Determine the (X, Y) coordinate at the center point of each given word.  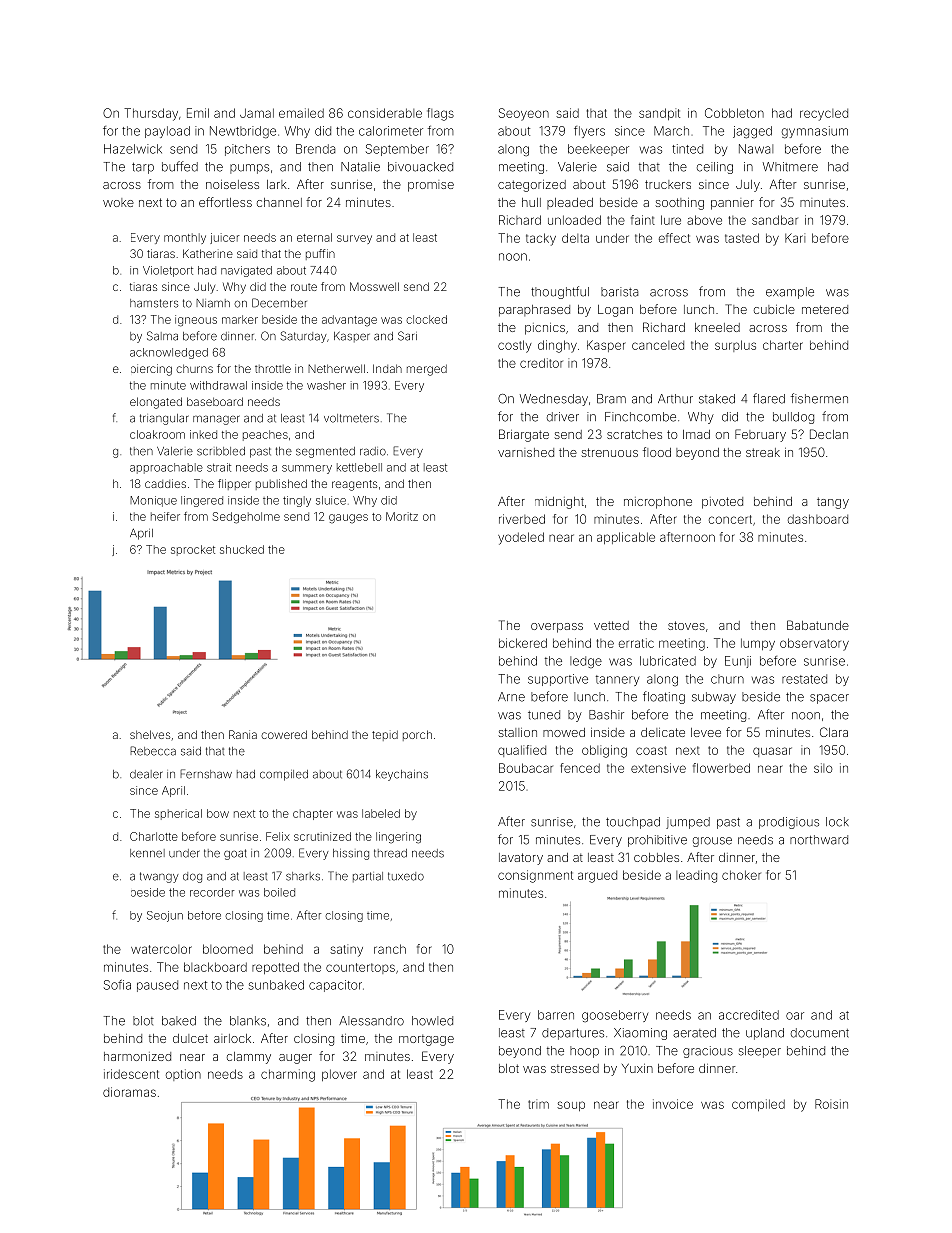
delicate (663, 732)
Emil (198, 113)
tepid (385, 735)
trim (538, 1104)
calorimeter (391, 131)
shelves (150, 734)
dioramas (129, 1092)
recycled (824, 115)
